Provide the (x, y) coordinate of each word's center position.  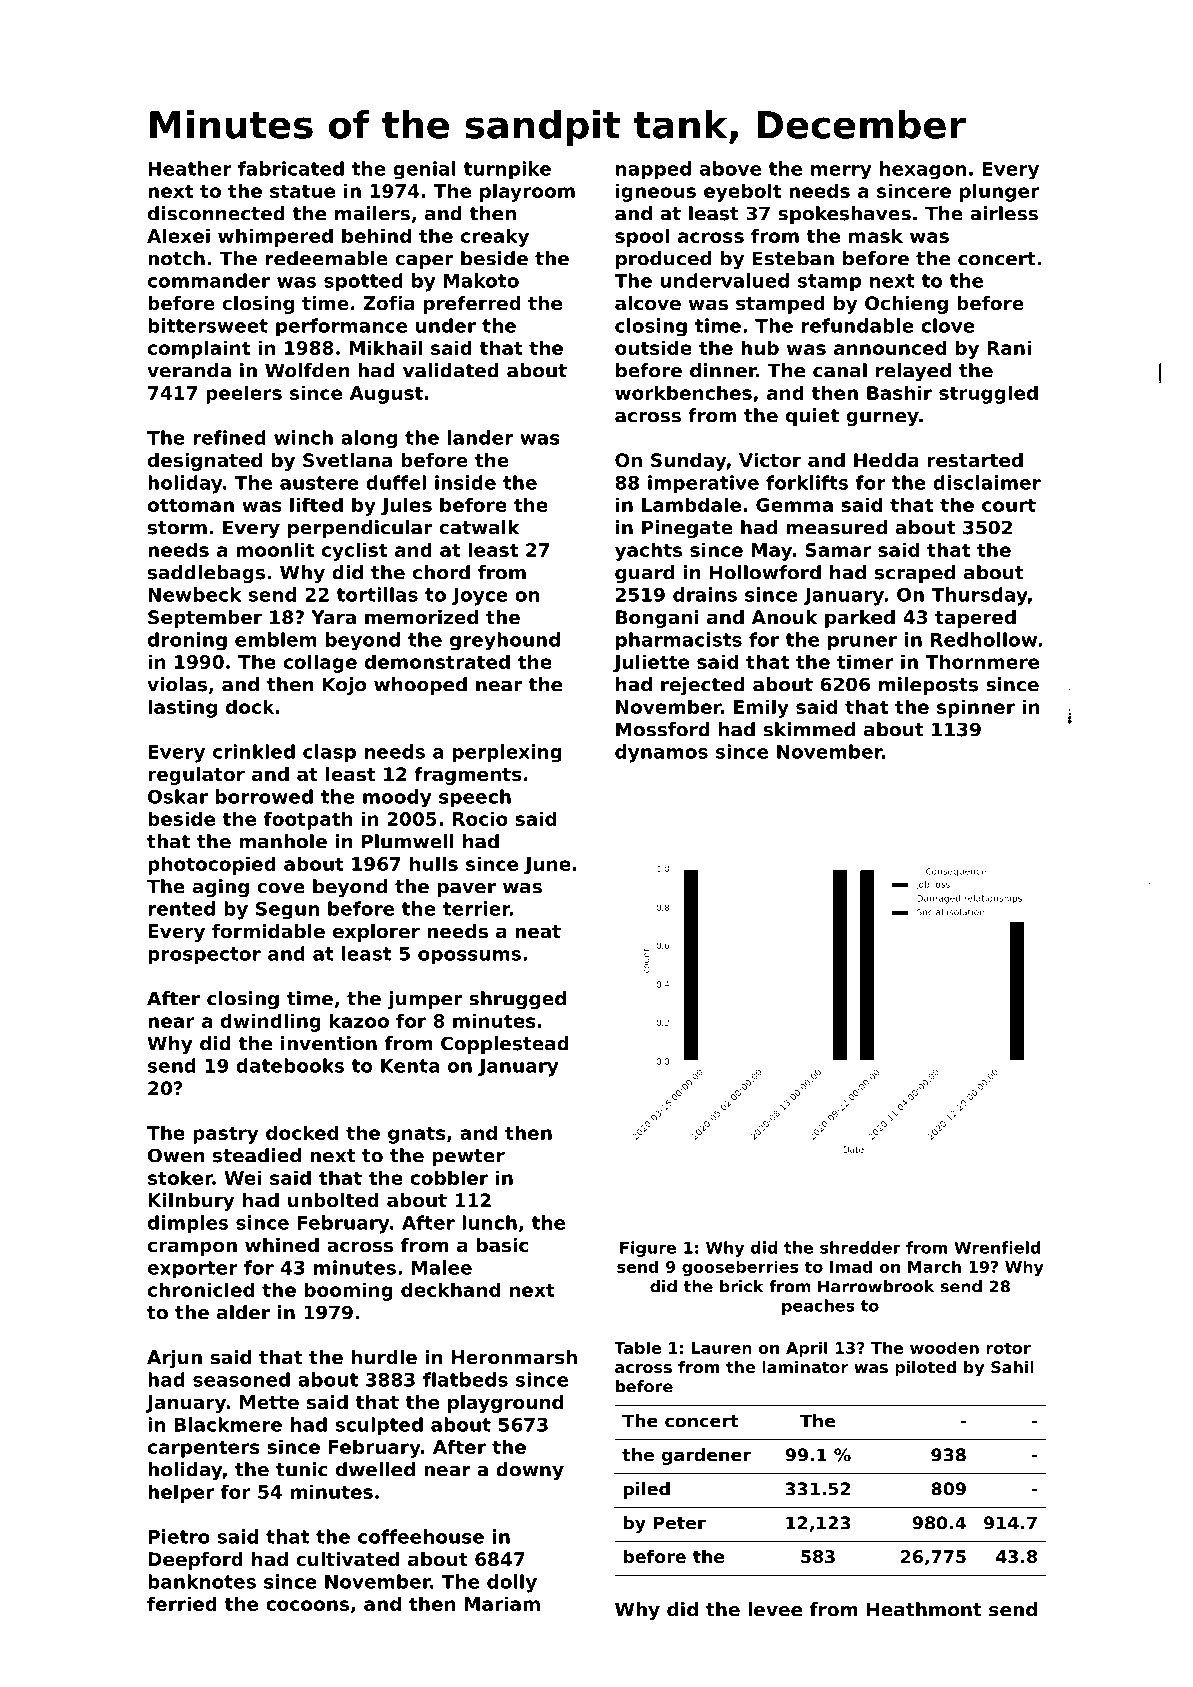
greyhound (505, 641)
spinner (976, 708)
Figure (648, 1249)
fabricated (291, 168)
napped (653, 170)
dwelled (375, 1469)
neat (538, 931)
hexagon (923, 170)
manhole (283, 841)
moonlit (275, 549)
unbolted (333, 1200)
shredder (860, 1247)
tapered (975, 619)
